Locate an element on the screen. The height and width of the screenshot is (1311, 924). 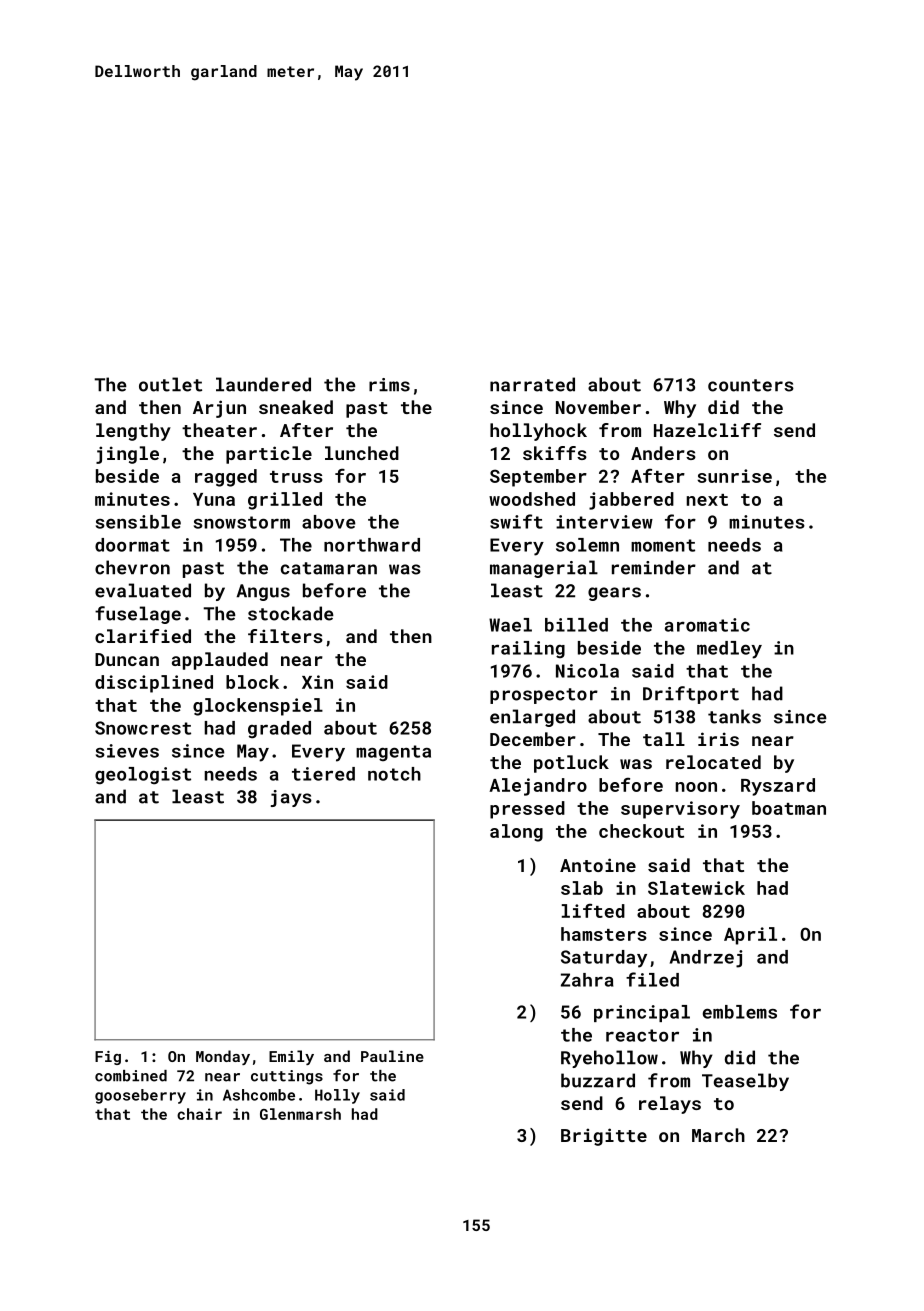
catamaran is located at coordinates (329, 568).
